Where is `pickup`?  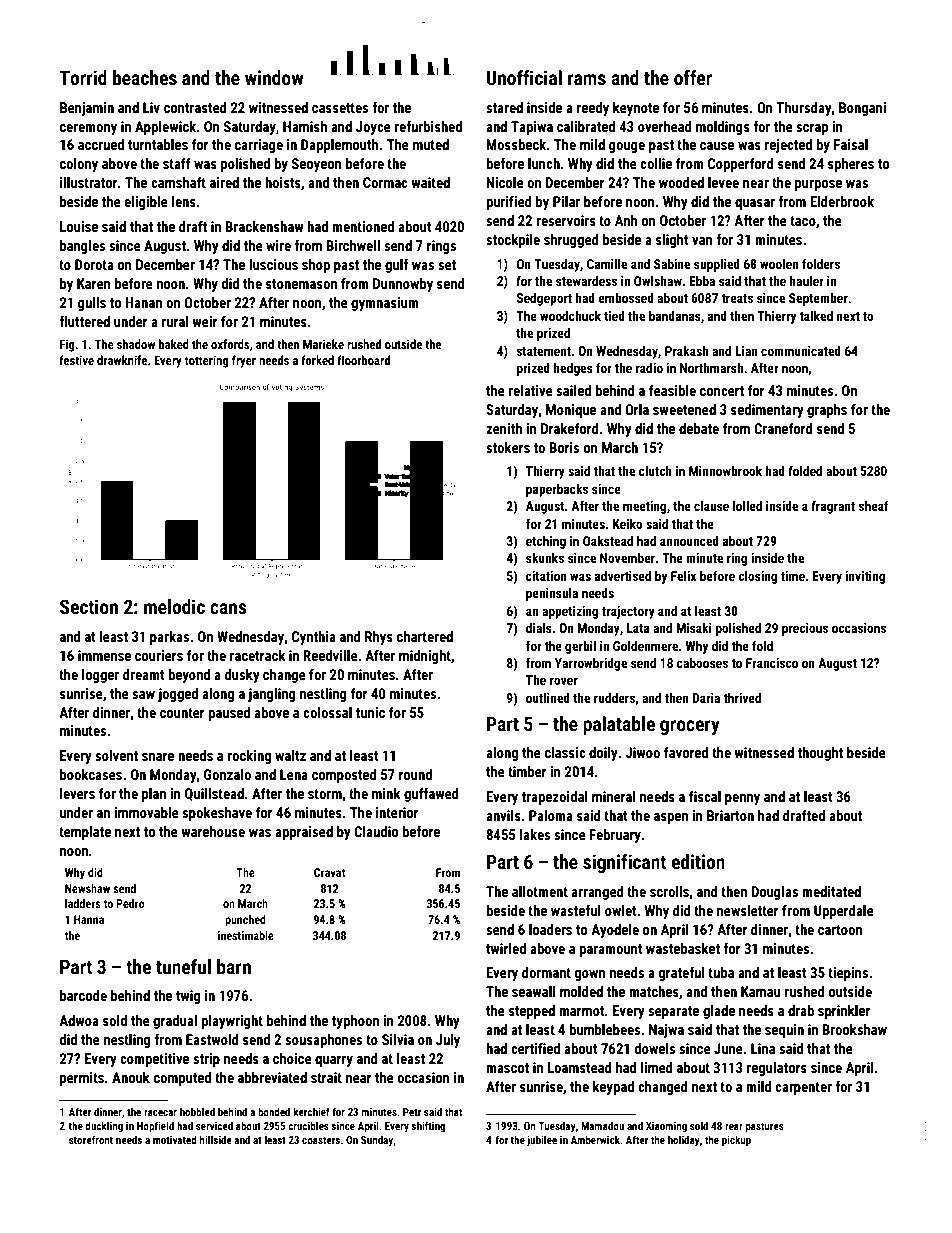
pickup is located at coordinates (736, 1140).
